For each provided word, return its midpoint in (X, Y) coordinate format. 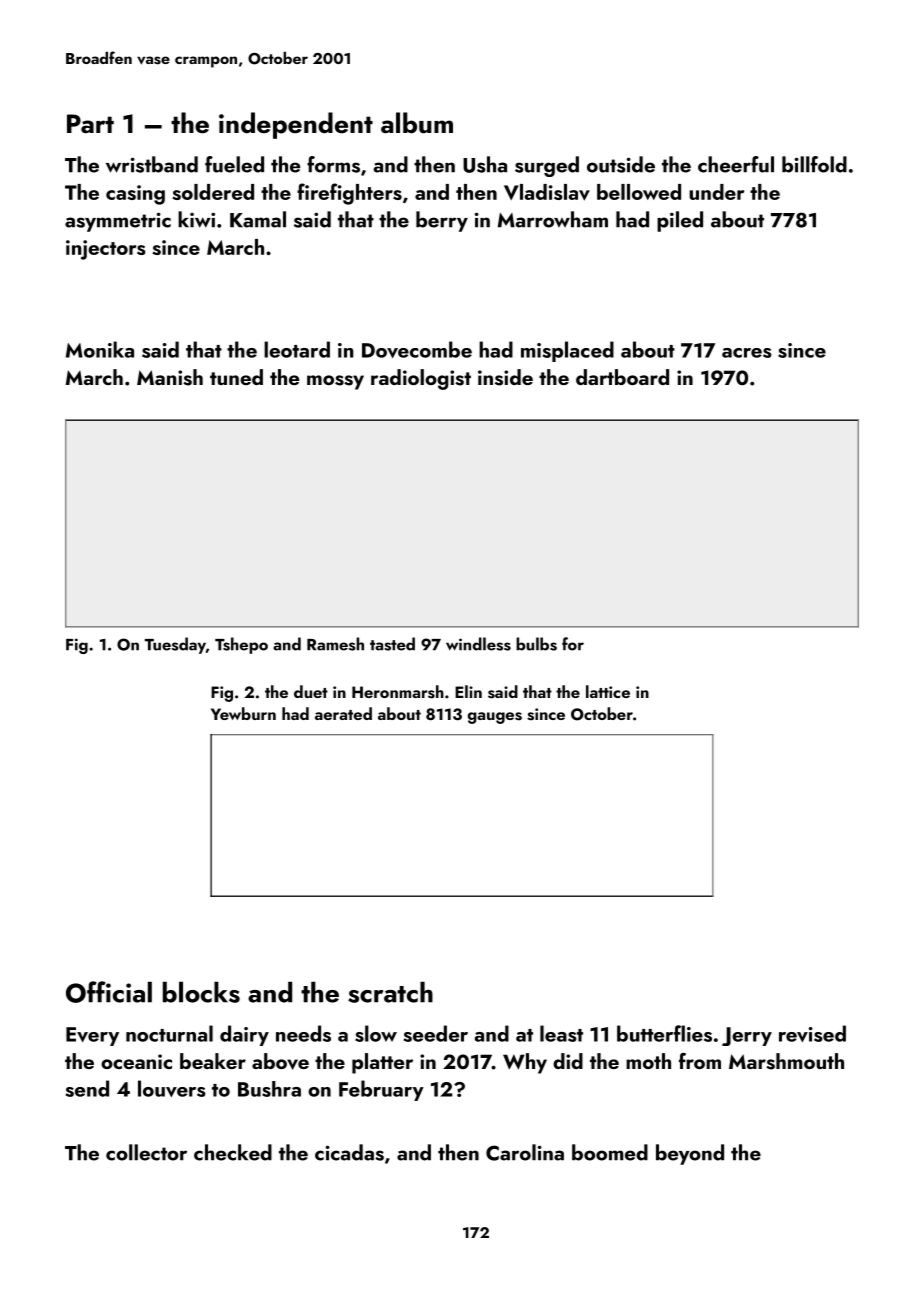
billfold (814, 164)
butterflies (664, 1033)
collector (146, 1152)
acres (747, 353)
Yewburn (243, 713)
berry (442, 221)
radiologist (421, 379)
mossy (335, 382)
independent (296, 125)
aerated (343, 713)
